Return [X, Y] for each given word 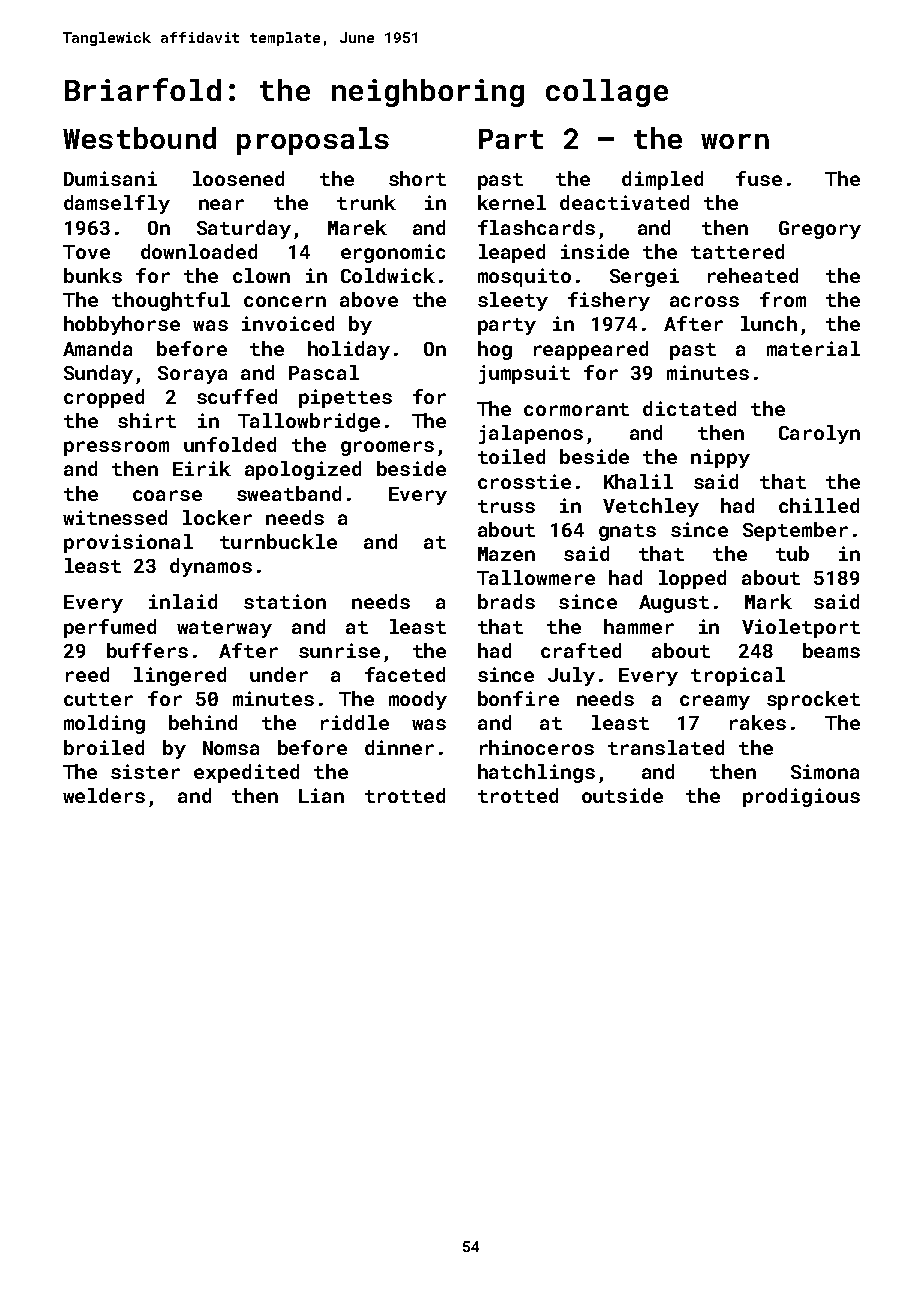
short [417, 178]
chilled [819, 505]
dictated [689, 408]
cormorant [576, 409]
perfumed [110, 628]
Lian [321, 795]
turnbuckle [278, 541]
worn [735, 141]
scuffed [237, 396]
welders [104, 795]
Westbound [139, 138]
